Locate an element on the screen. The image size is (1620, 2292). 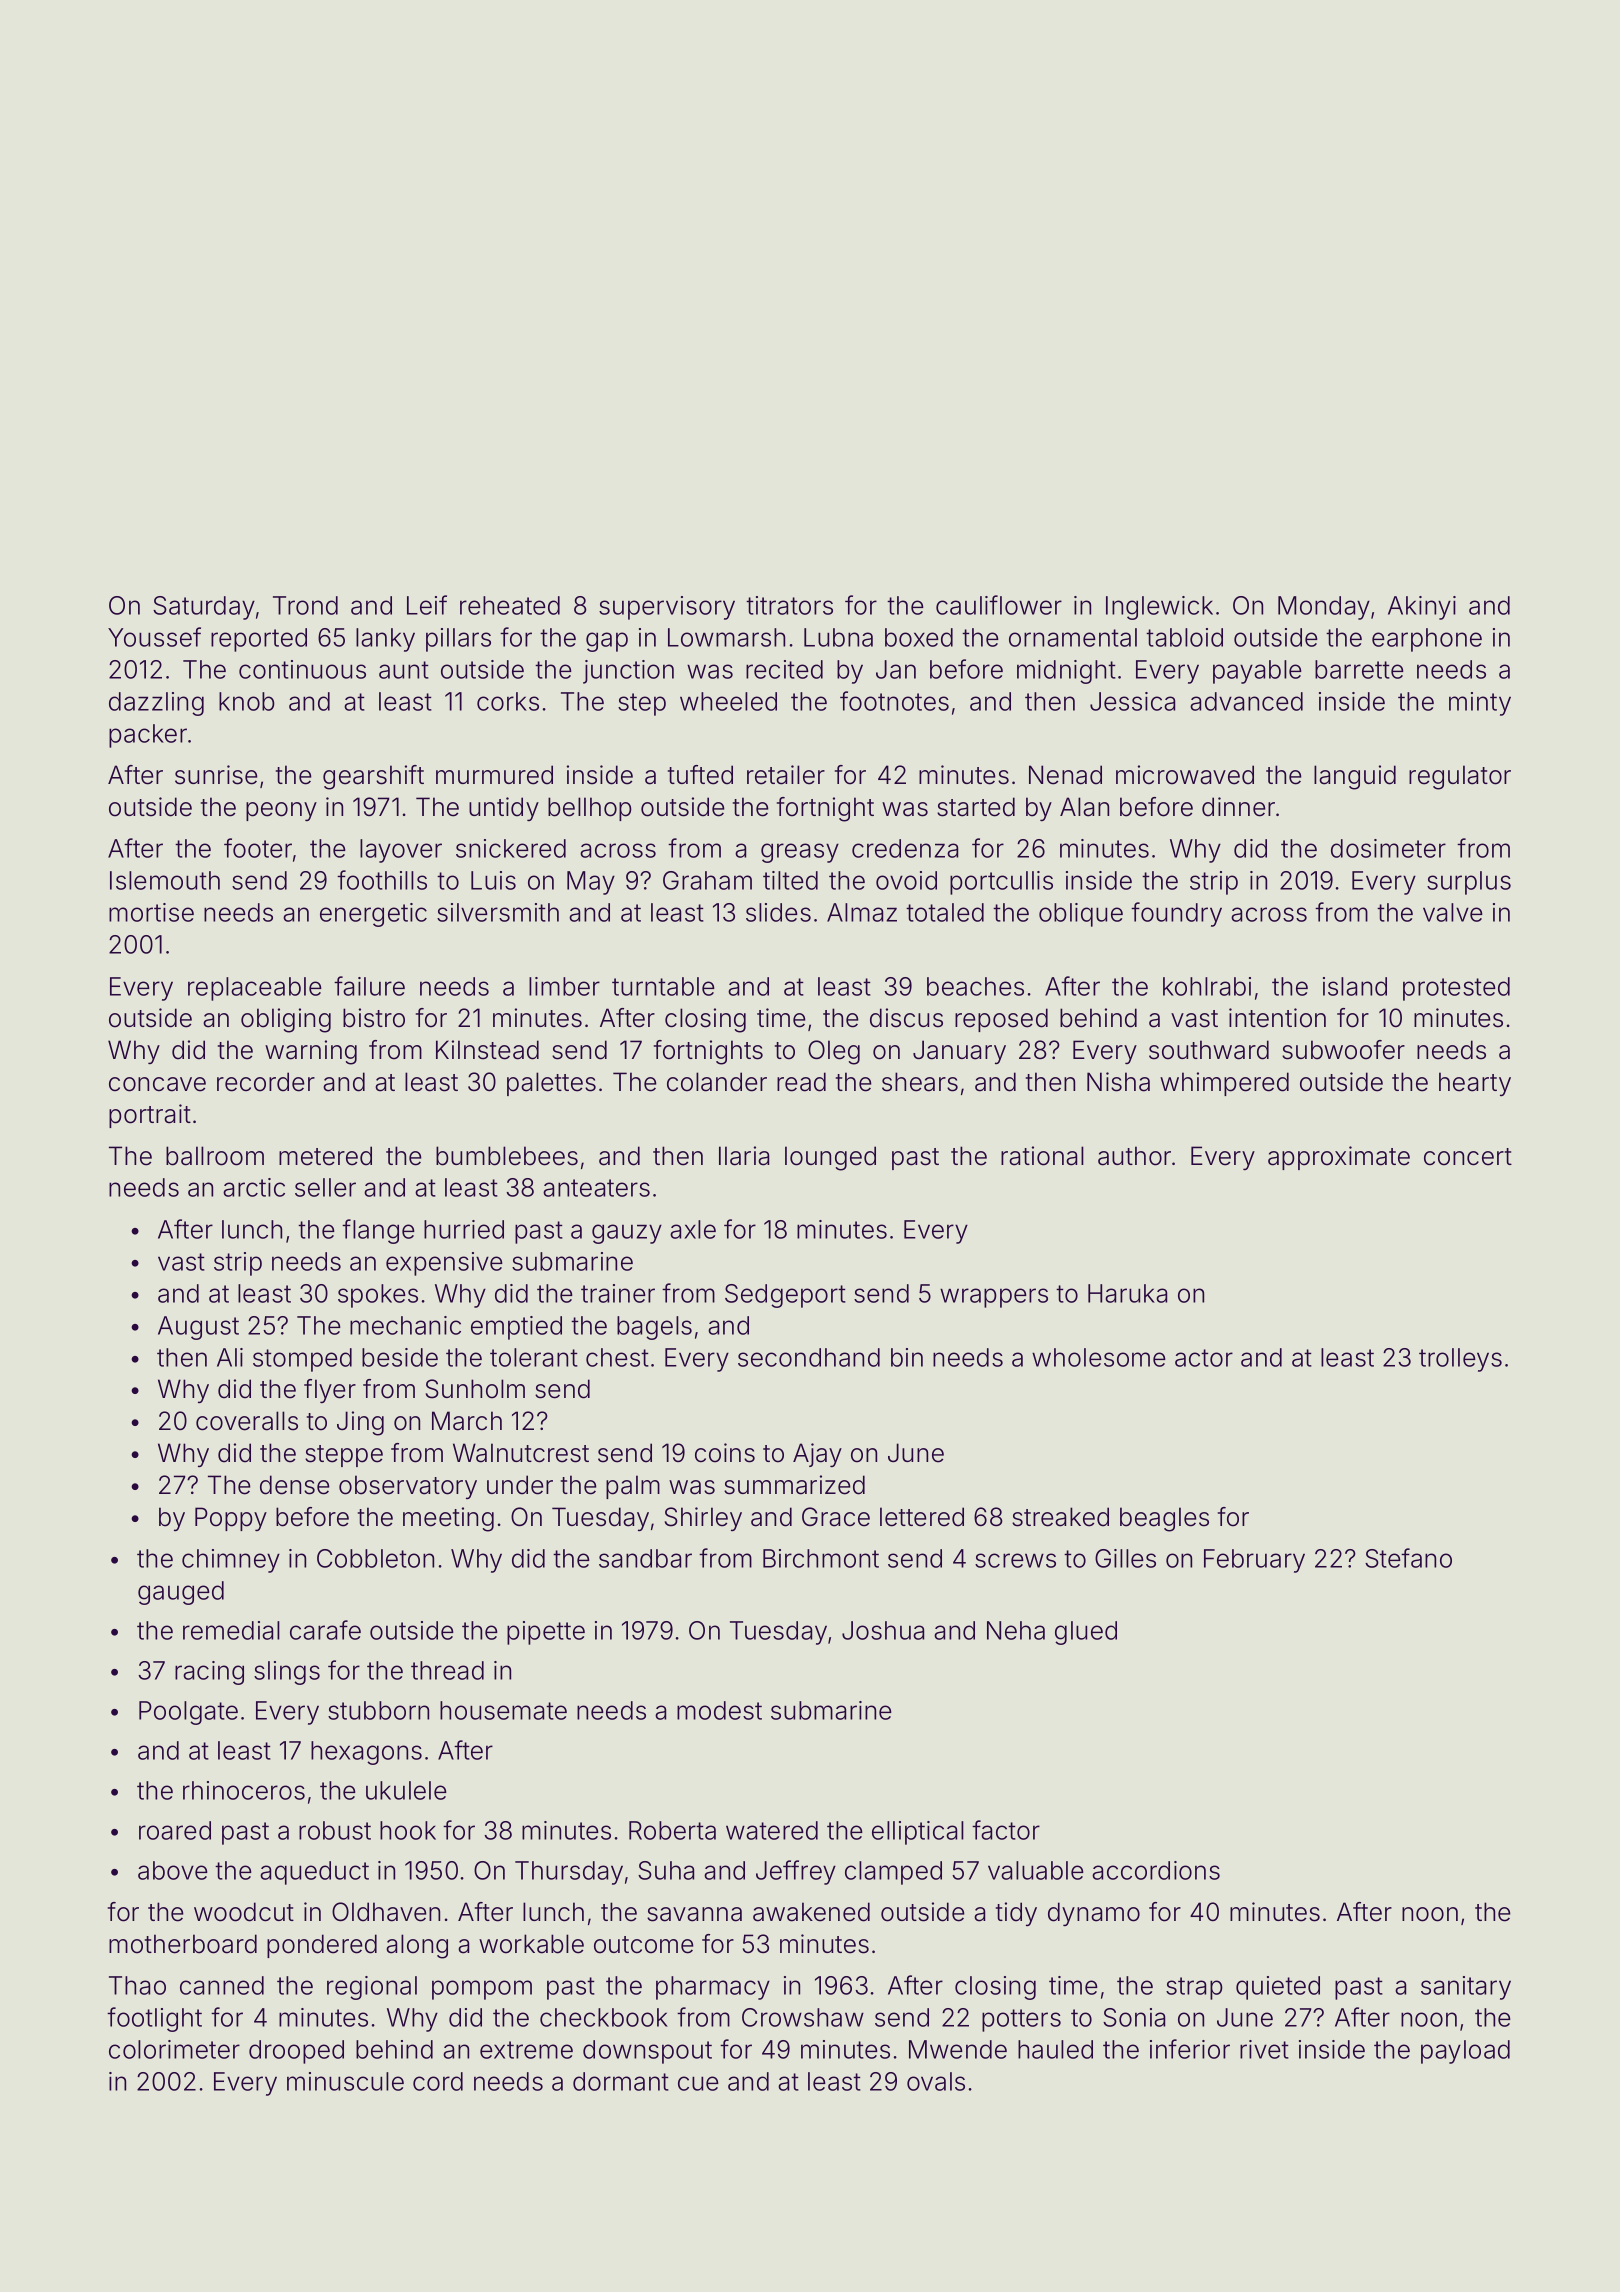
cue is located at coordinates (698, 2083).
